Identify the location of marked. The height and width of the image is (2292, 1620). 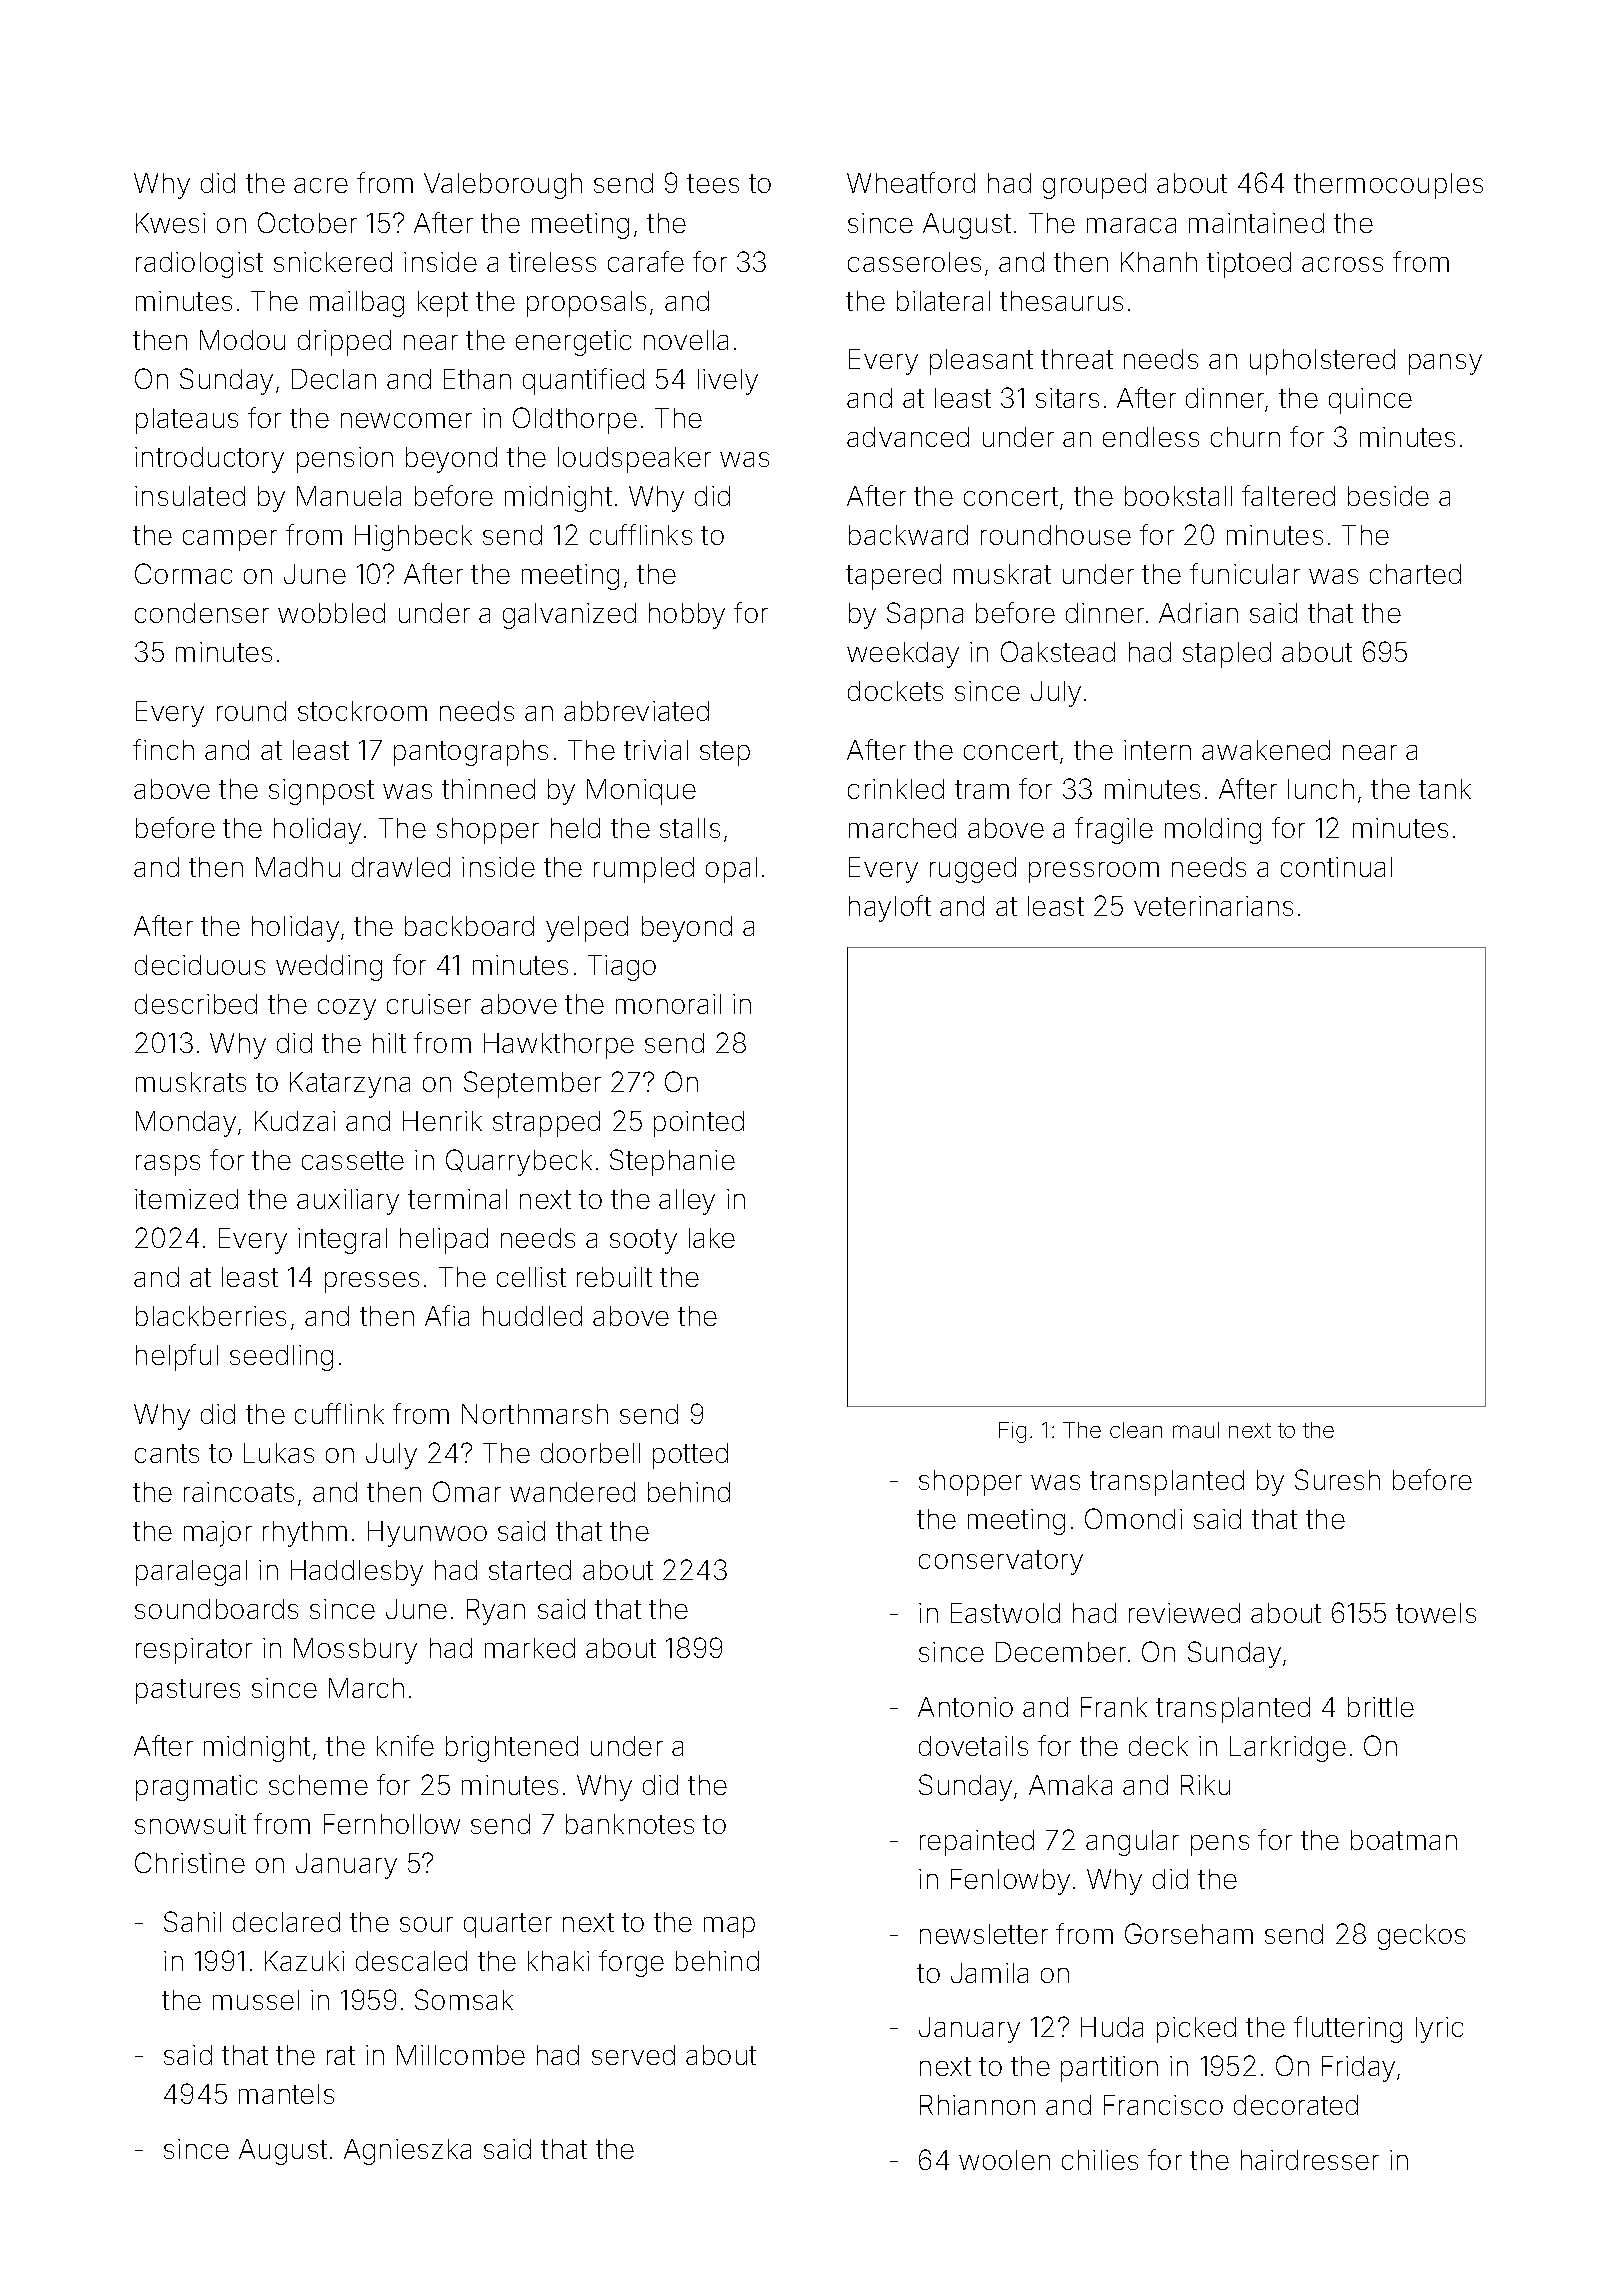
(530, 1648).
